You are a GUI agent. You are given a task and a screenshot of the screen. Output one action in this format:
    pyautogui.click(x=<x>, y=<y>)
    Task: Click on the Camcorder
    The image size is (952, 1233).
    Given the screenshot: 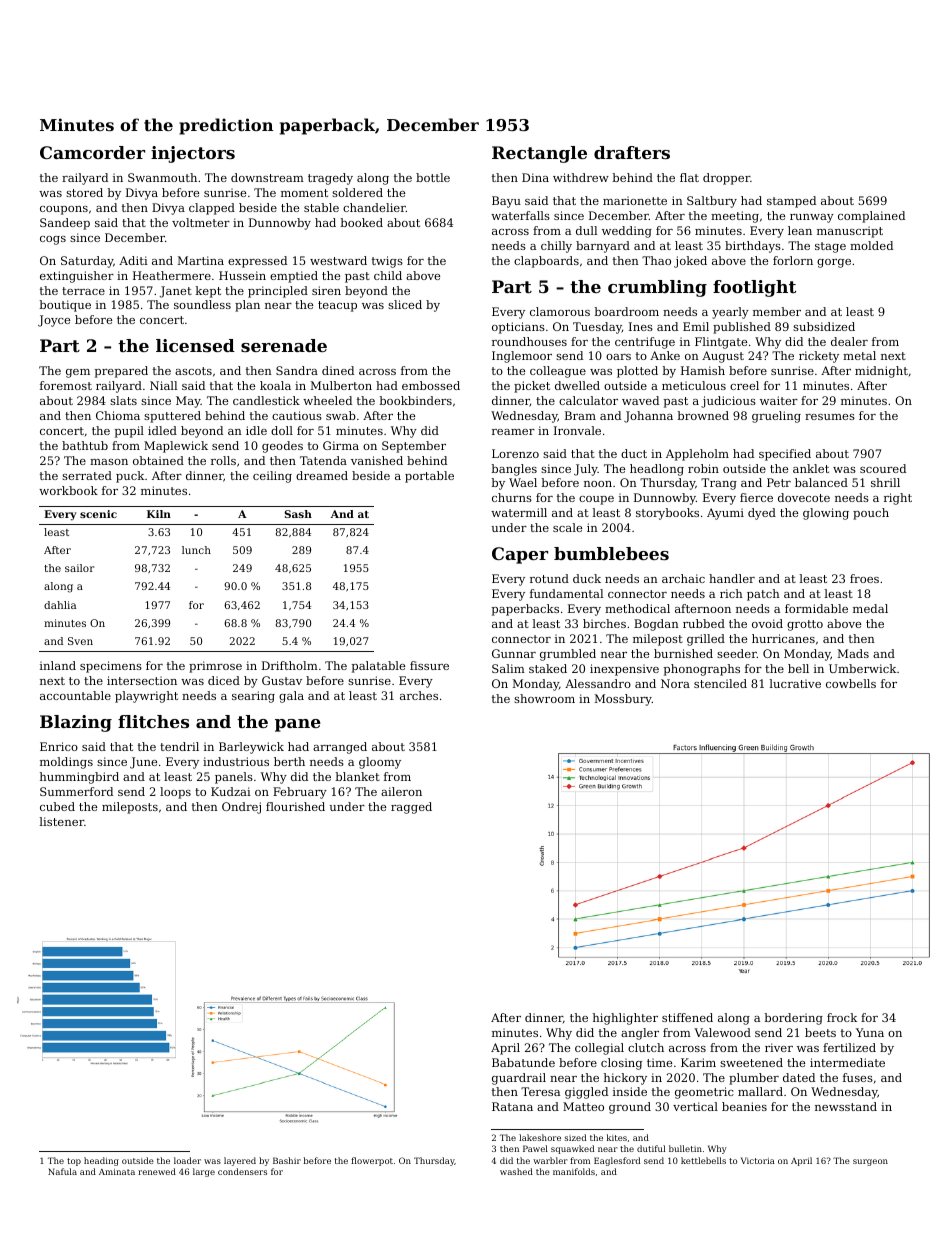 What is the action you would take?
    pyautogui.click(x=92, y=152)
